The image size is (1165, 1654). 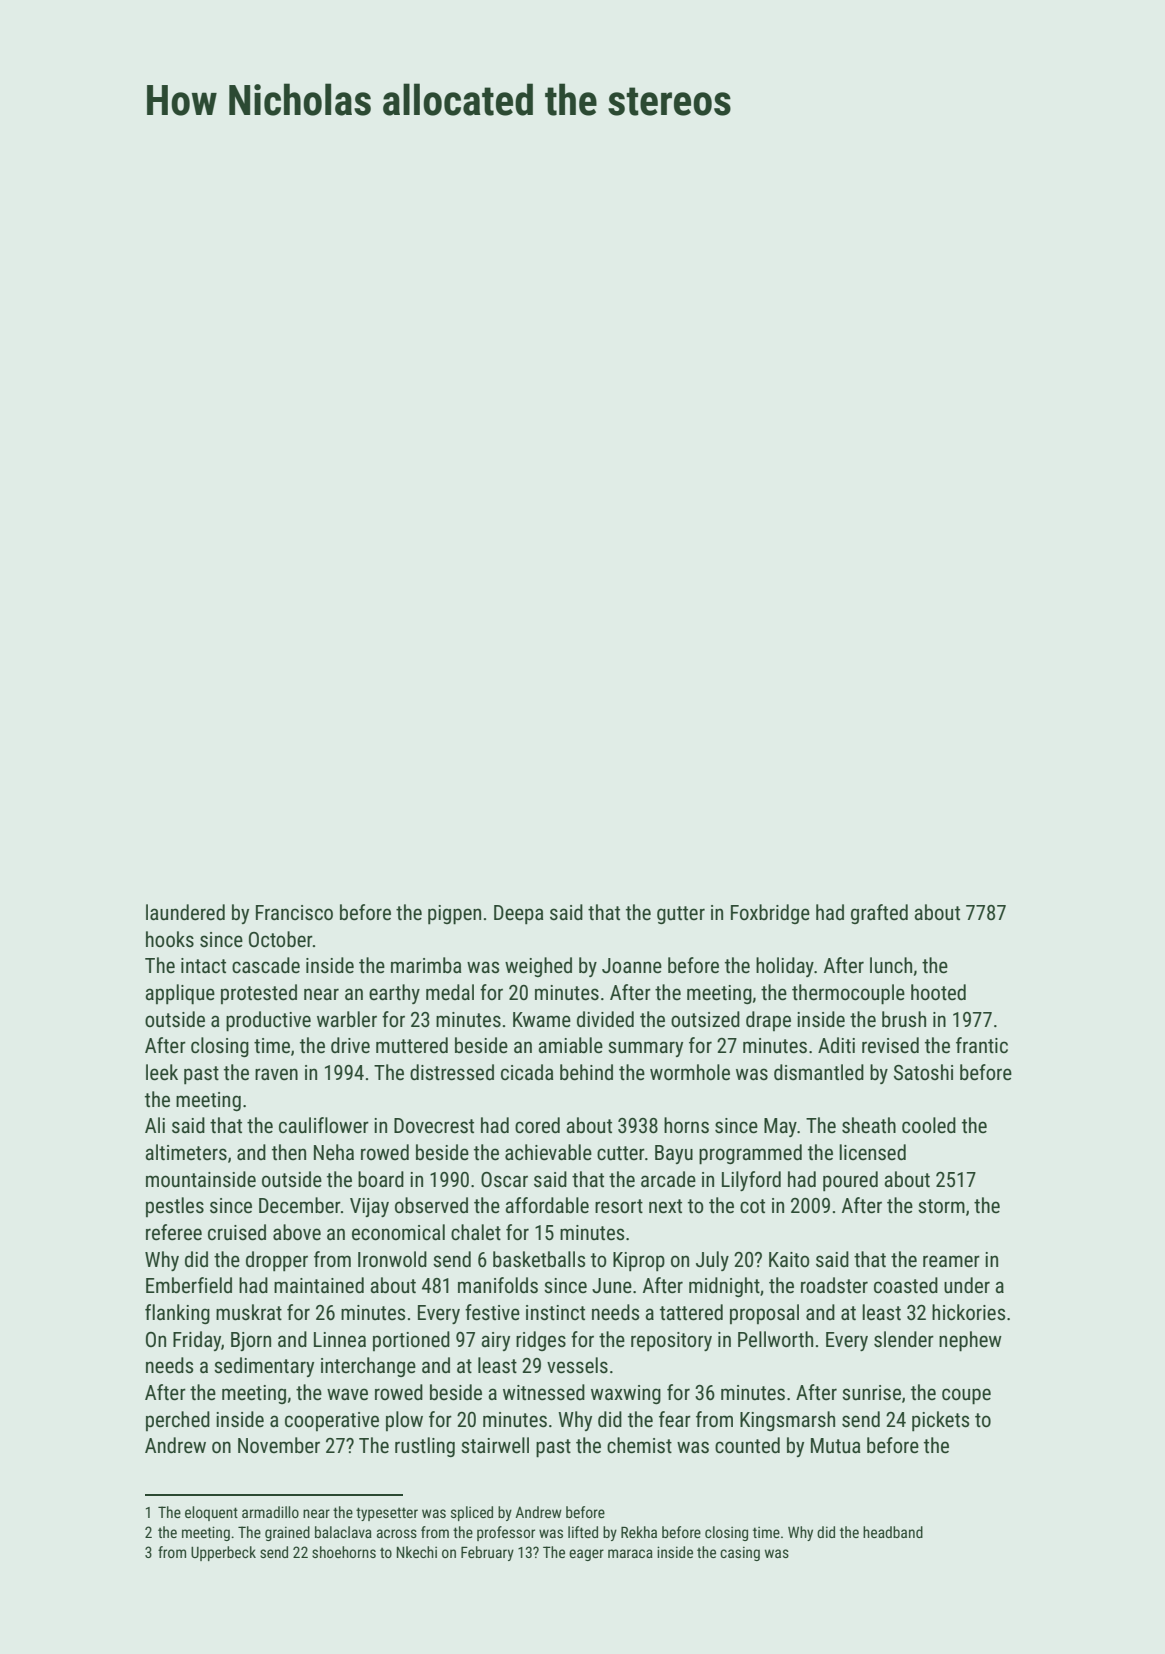 What do you see at coordinates (268, 1021) in the screenshot?
I see `productive` at bounding box center [268, 1021].
